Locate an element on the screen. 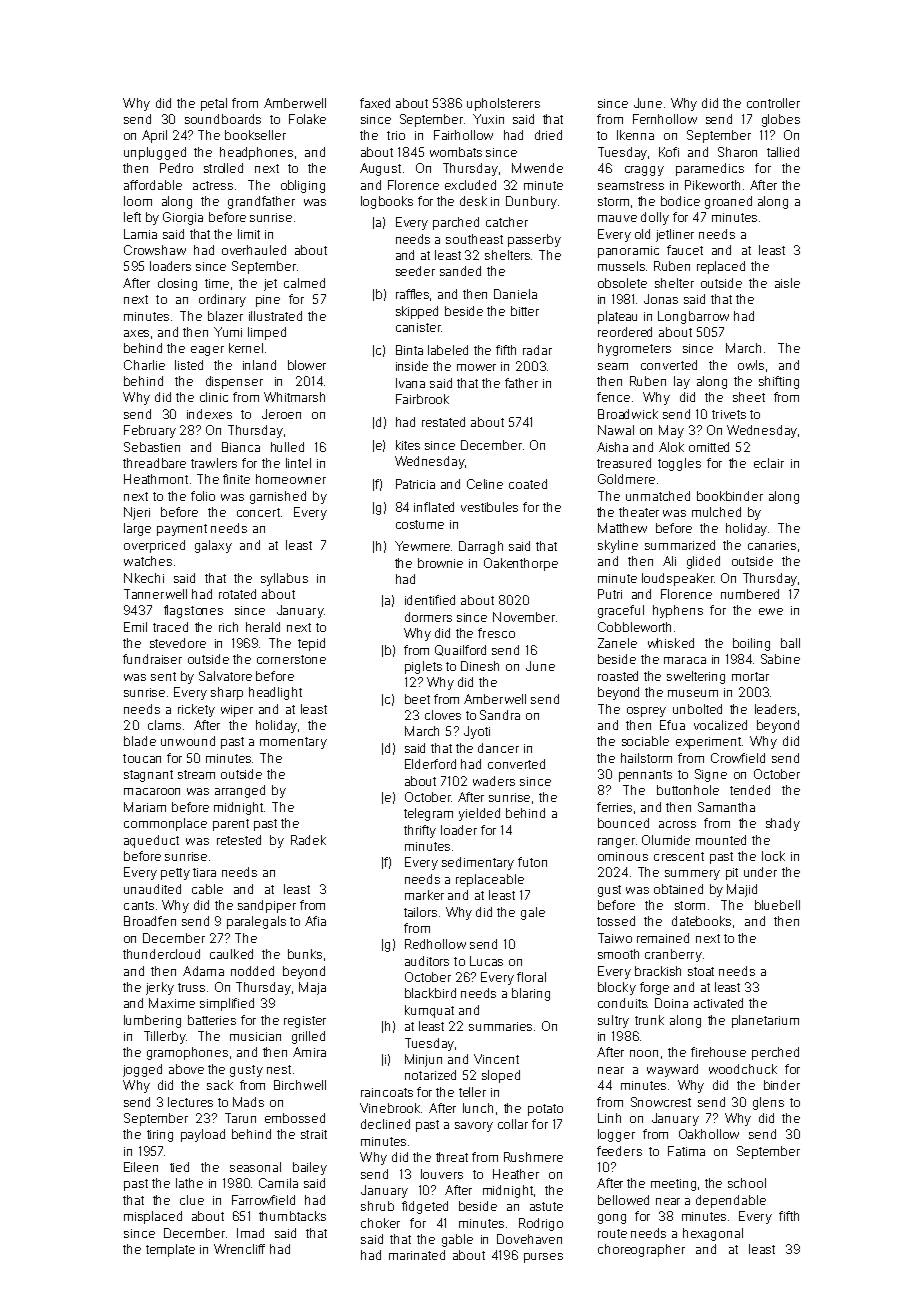 This screenshot has height=1308, width=924. notarized is located at coordinates (430, 1075).
